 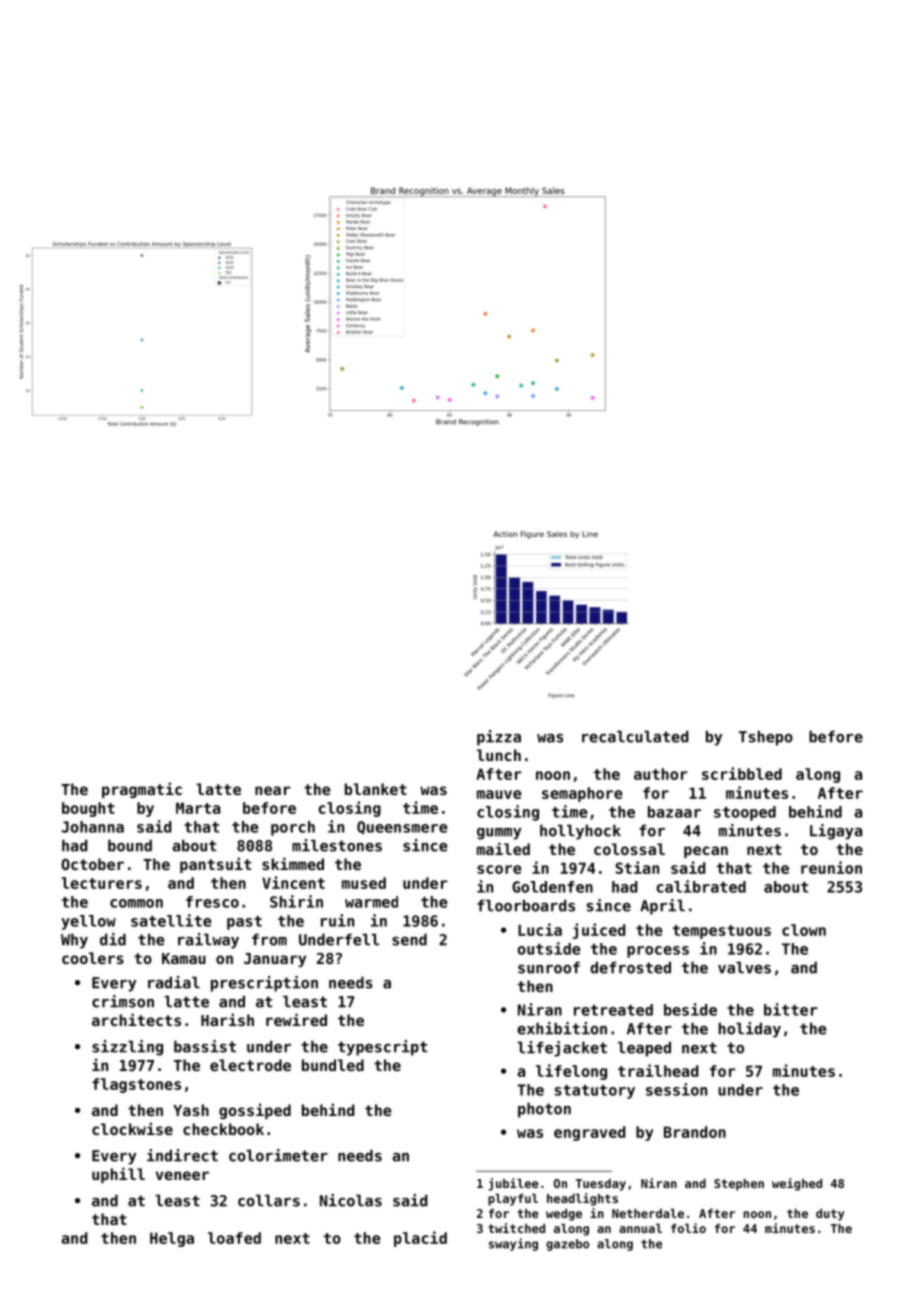 What do you see at coordinates (750, 1030) in the page?
I see `holiday` at bounding box center [750, 1030].
